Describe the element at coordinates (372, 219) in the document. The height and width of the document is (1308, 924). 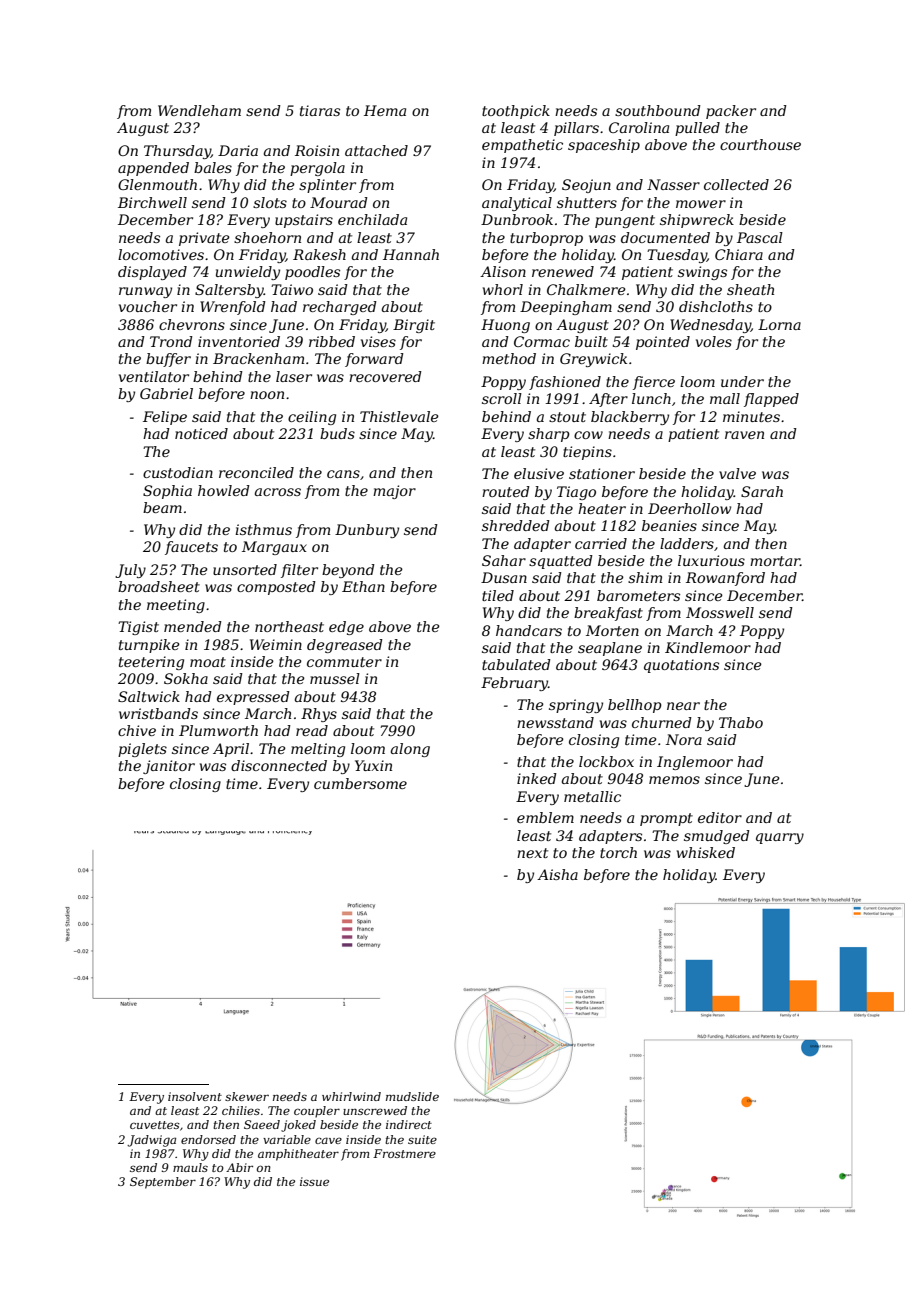
I see `enchilada` at that location.
